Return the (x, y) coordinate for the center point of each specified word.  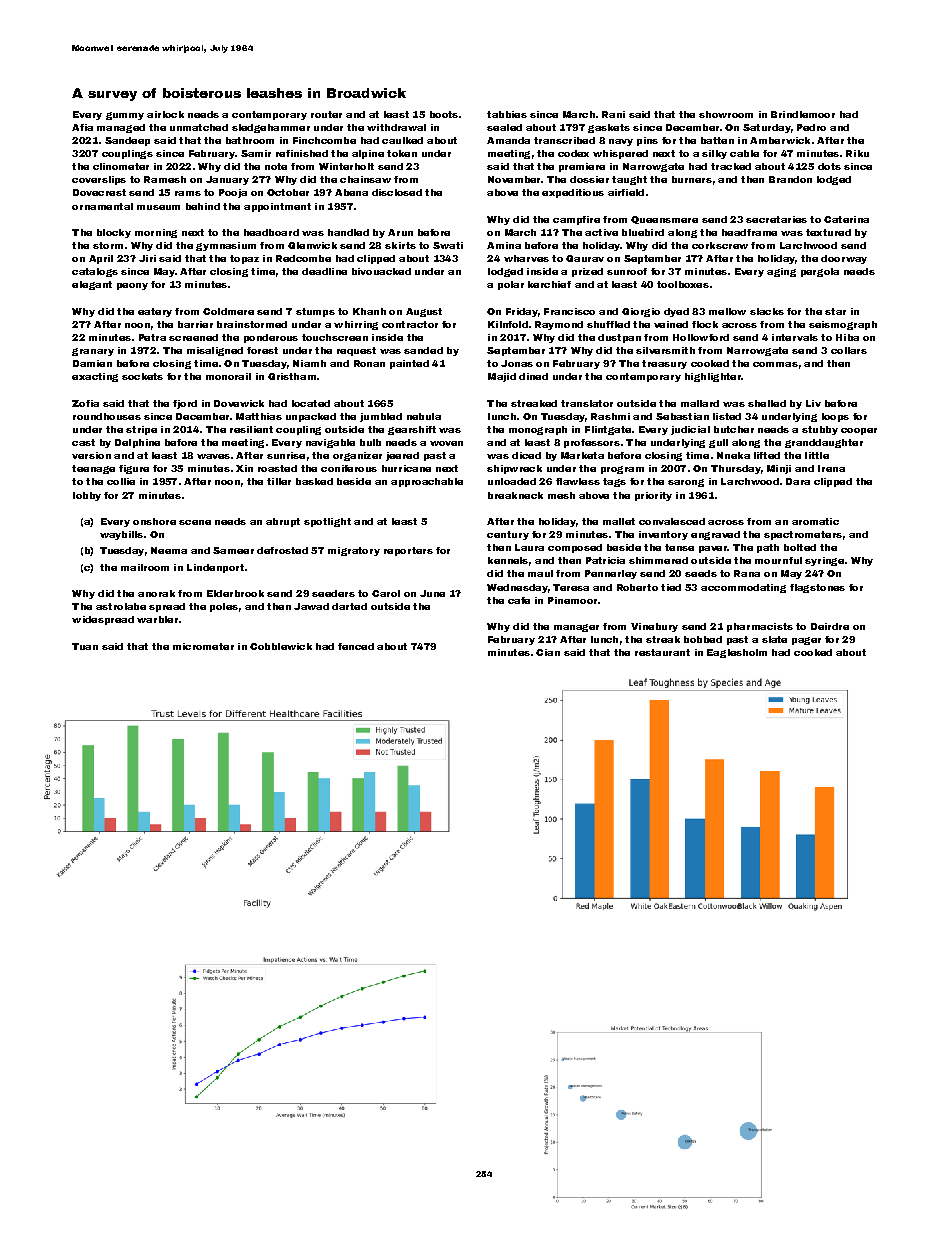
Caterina (846, 219)
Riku (857, 153)
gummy (125, 116)
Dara (798, 481)
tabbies (507, 114)
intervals (795, 337)
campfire (576, 220)
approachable (427, 482)
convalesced (672, 521)
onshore (154, 521)
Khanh (369, 311)
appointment (277, 207)
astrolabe (121, 606)
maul (540, 573)
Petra (152, 337)
